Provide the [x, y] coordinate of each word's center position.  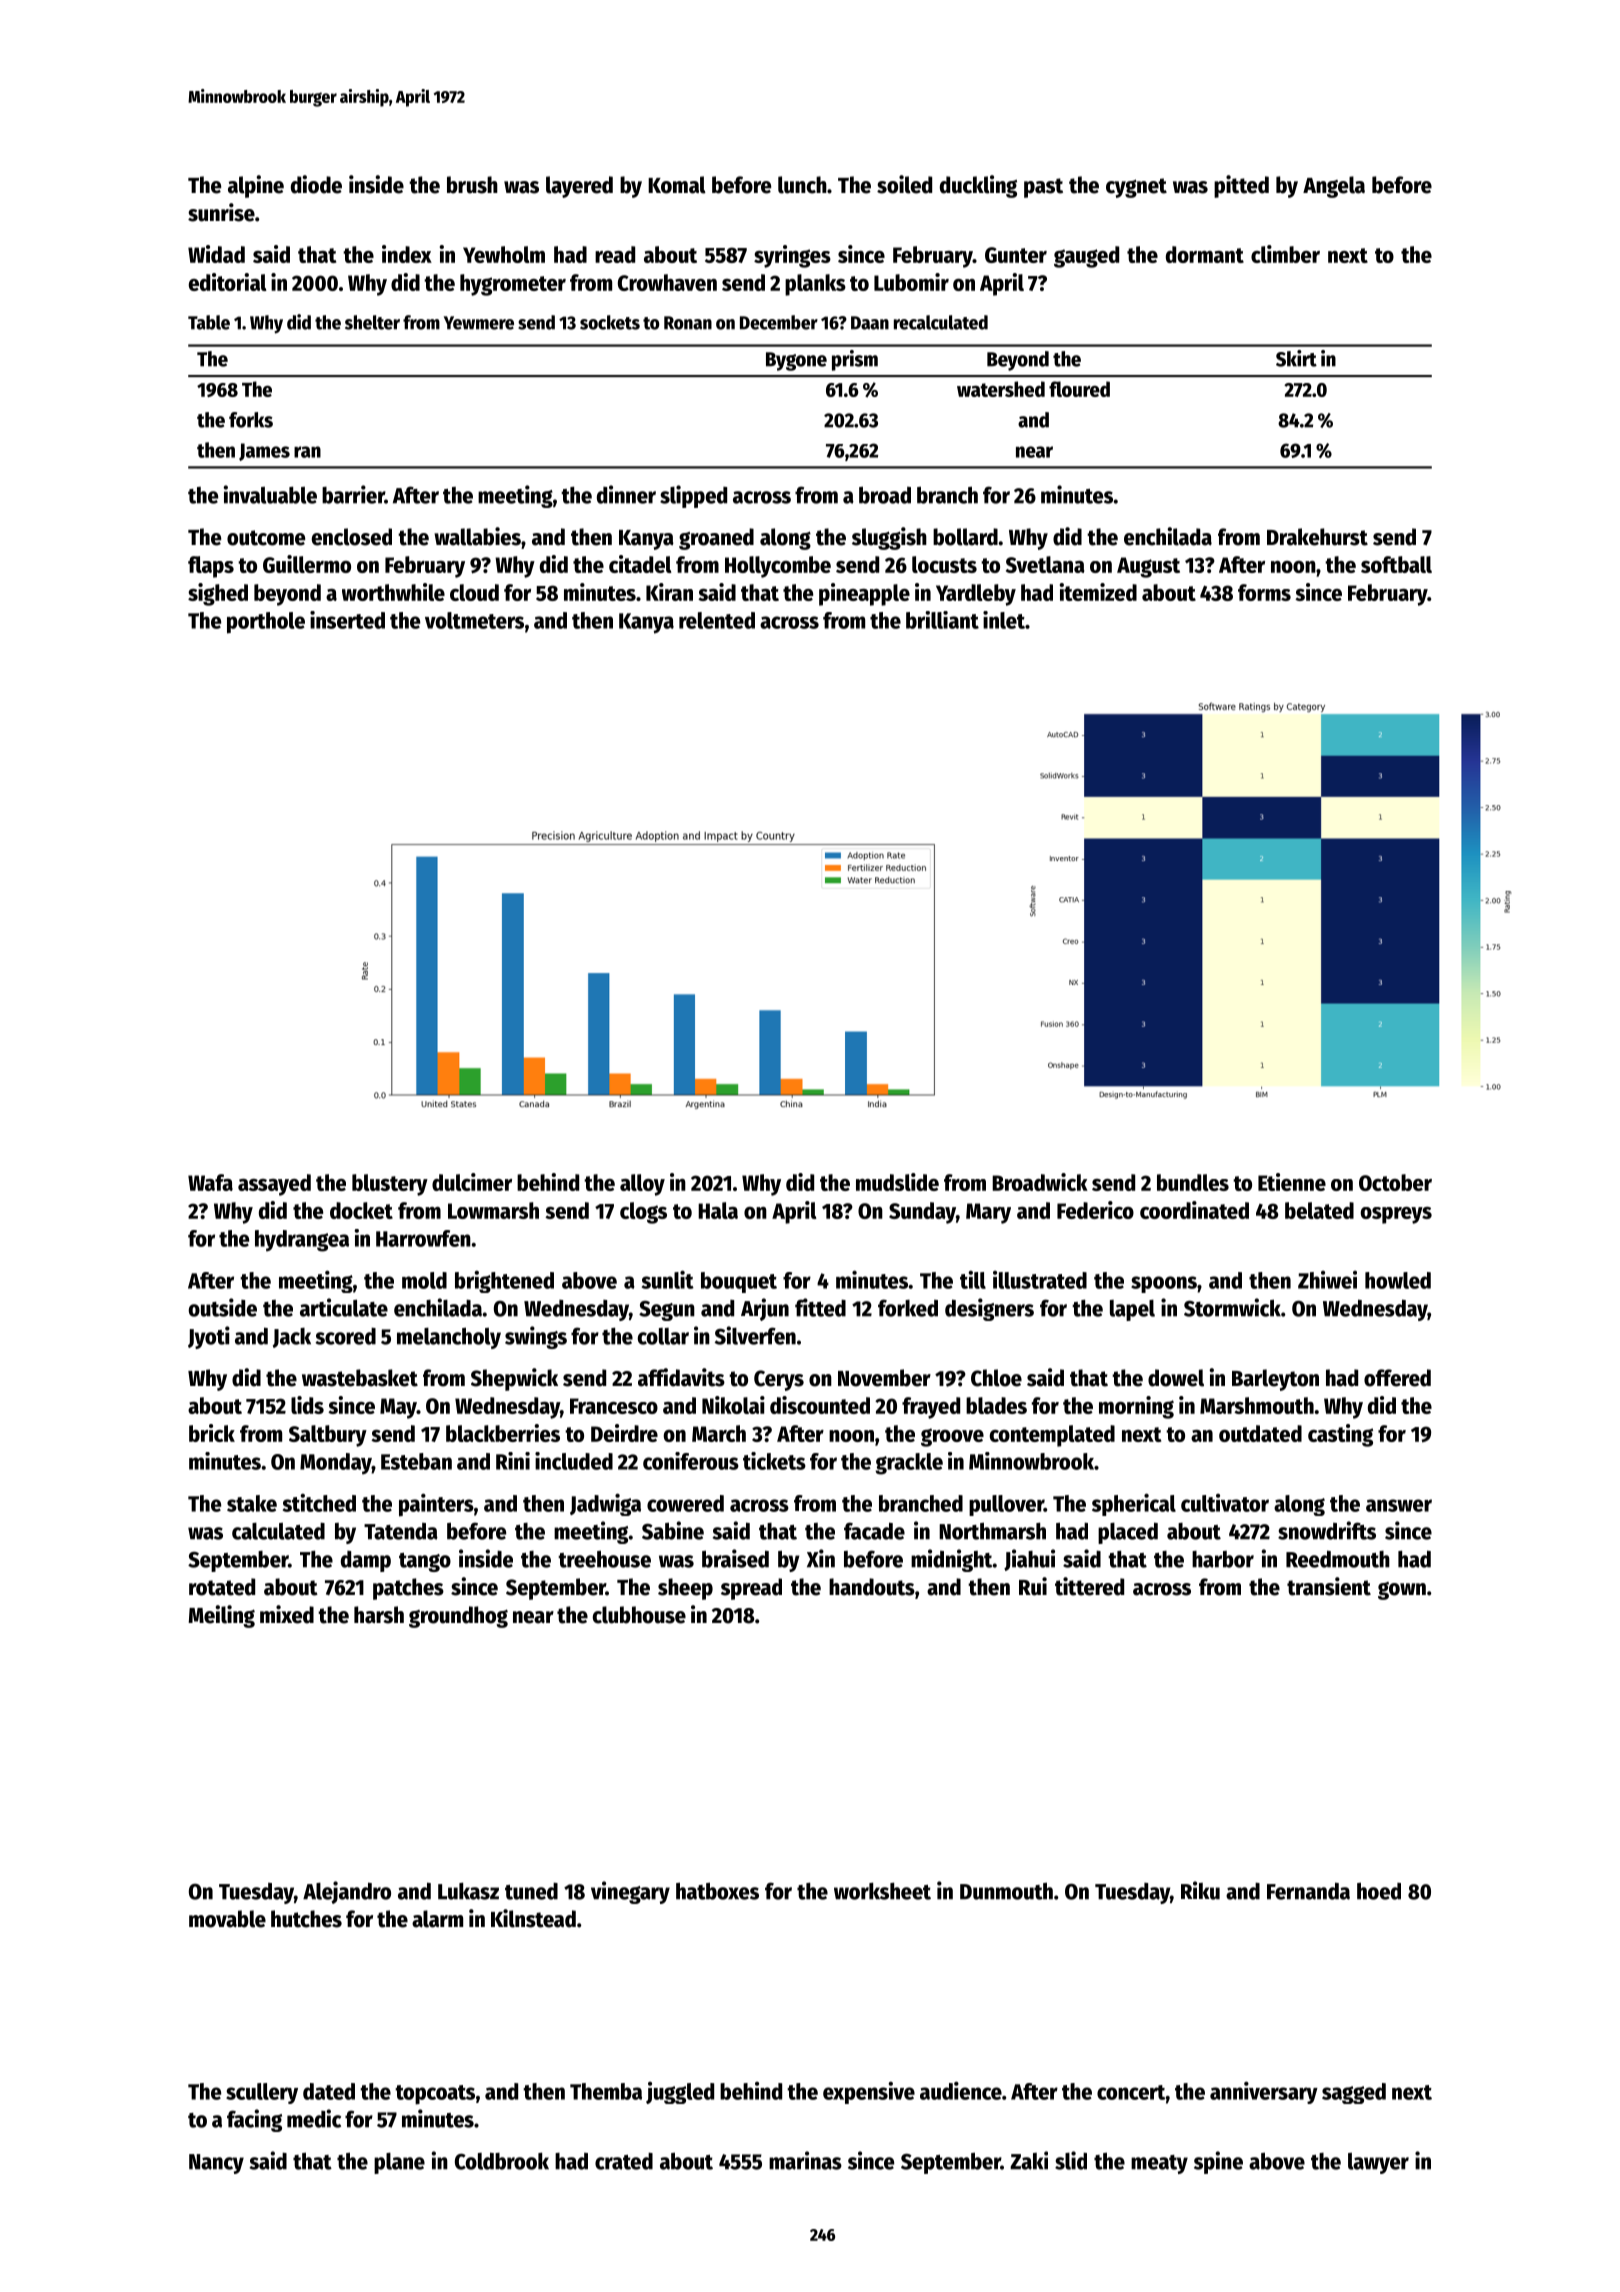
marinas [805, 2160]
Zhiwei [1327, 1280]
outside [222, 1307]
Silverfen [755, 1335]
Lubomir [911, 282]
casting [1340, 1435]
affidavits [681, 1377]
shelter [372, 322]
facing [254, 2120]
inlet [1004, 620]
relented [717, 620]
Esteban [416, 1461]
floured [1079, 389]
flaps [211, 567]
